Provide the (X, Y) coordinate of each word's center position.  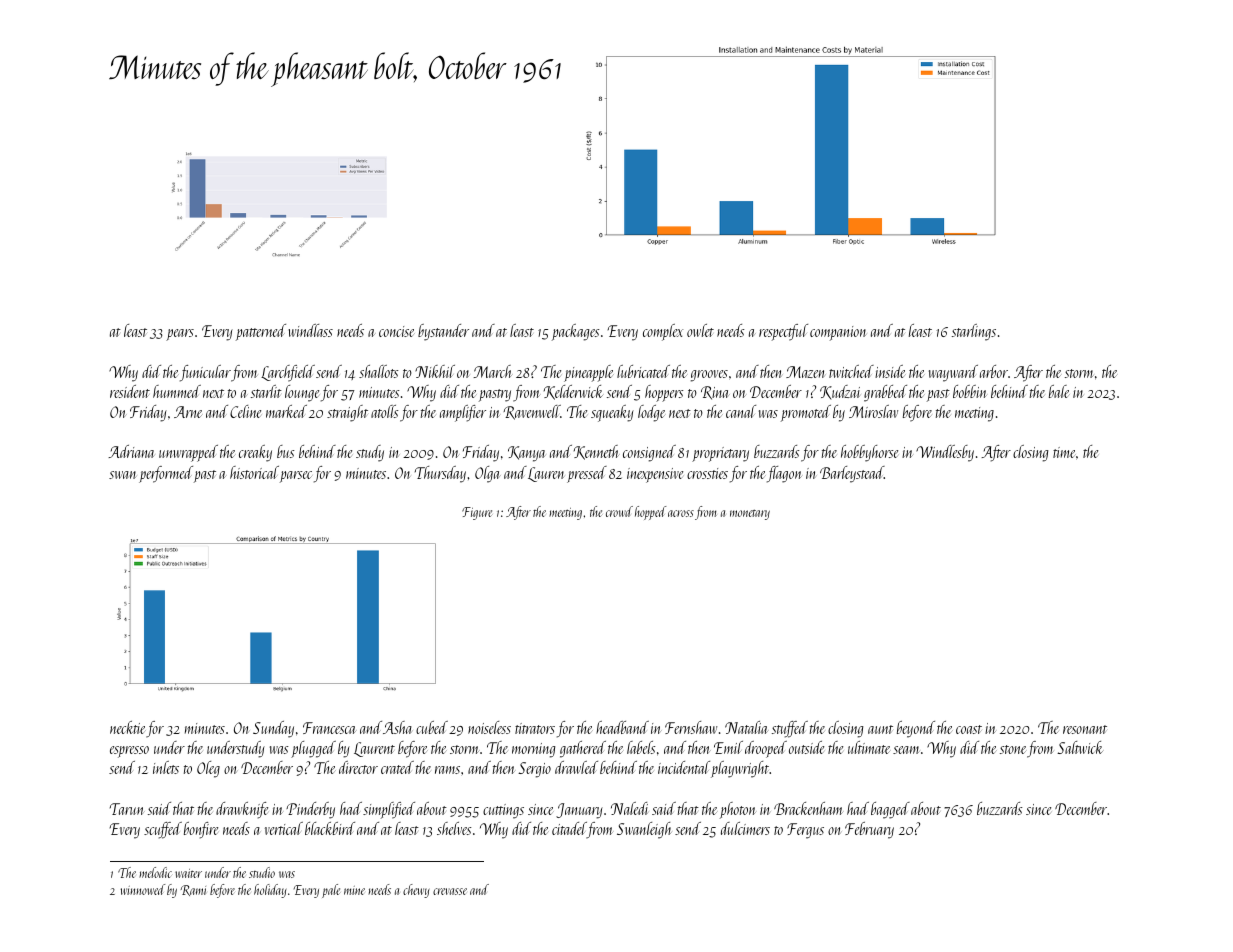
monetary (750, 514)
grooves (709, 376)
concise (397, 331)
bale (1059, 391)
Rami (193, 890)
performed (166, 474)
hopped (650, 513)
